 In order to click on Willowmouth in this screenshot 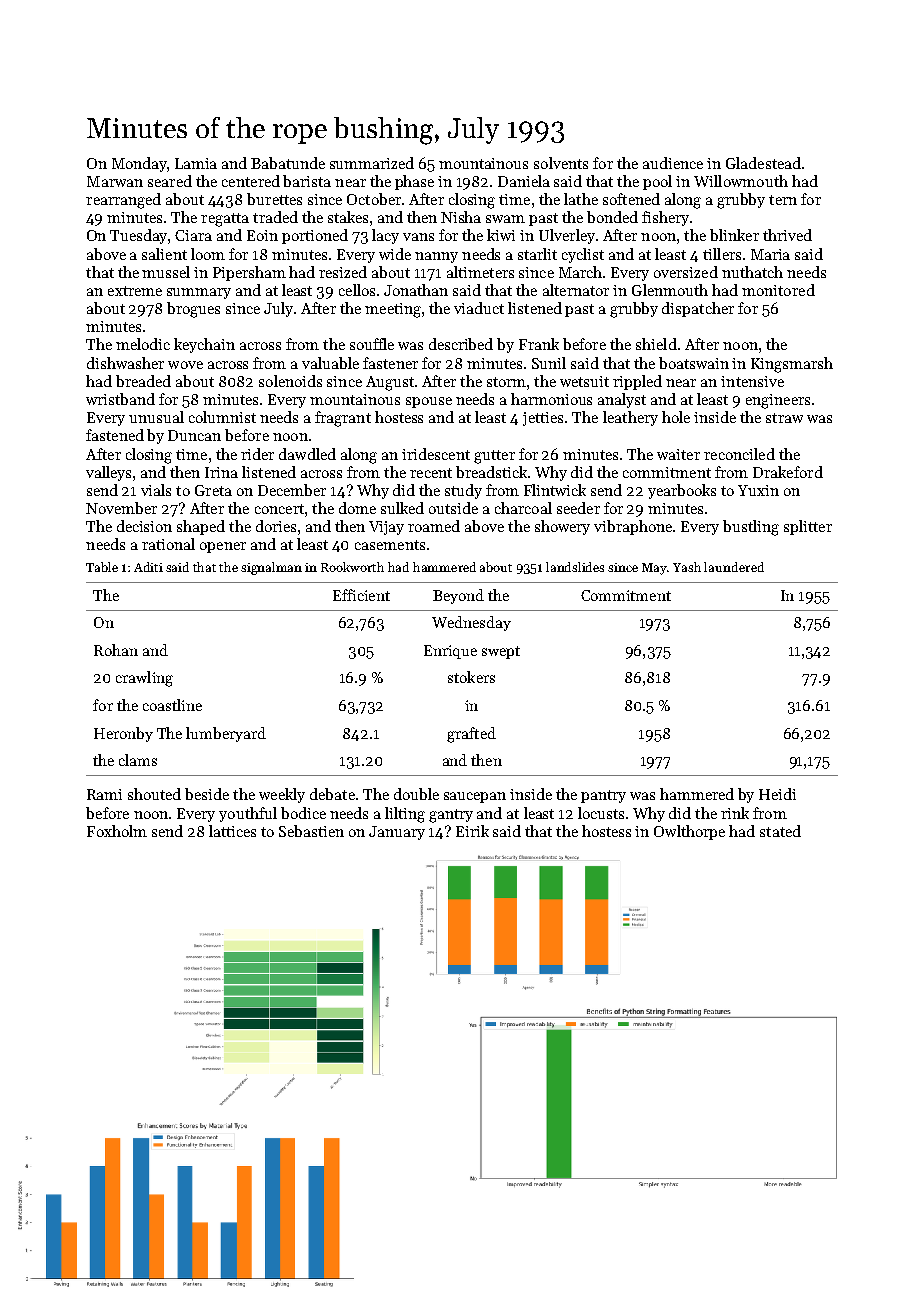, I will do `click(741, 181)`.
